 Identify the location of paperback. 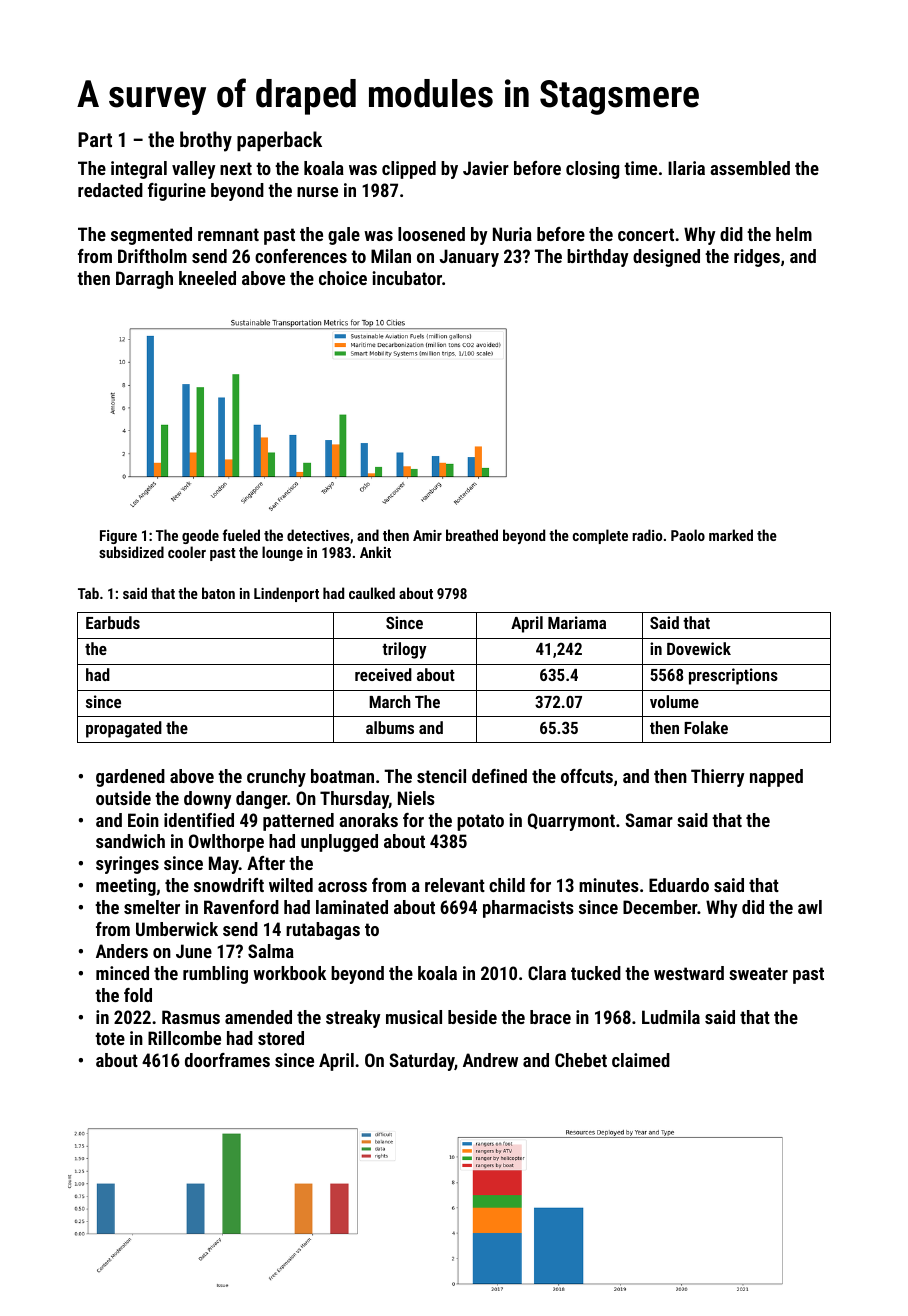
(279, 141).
